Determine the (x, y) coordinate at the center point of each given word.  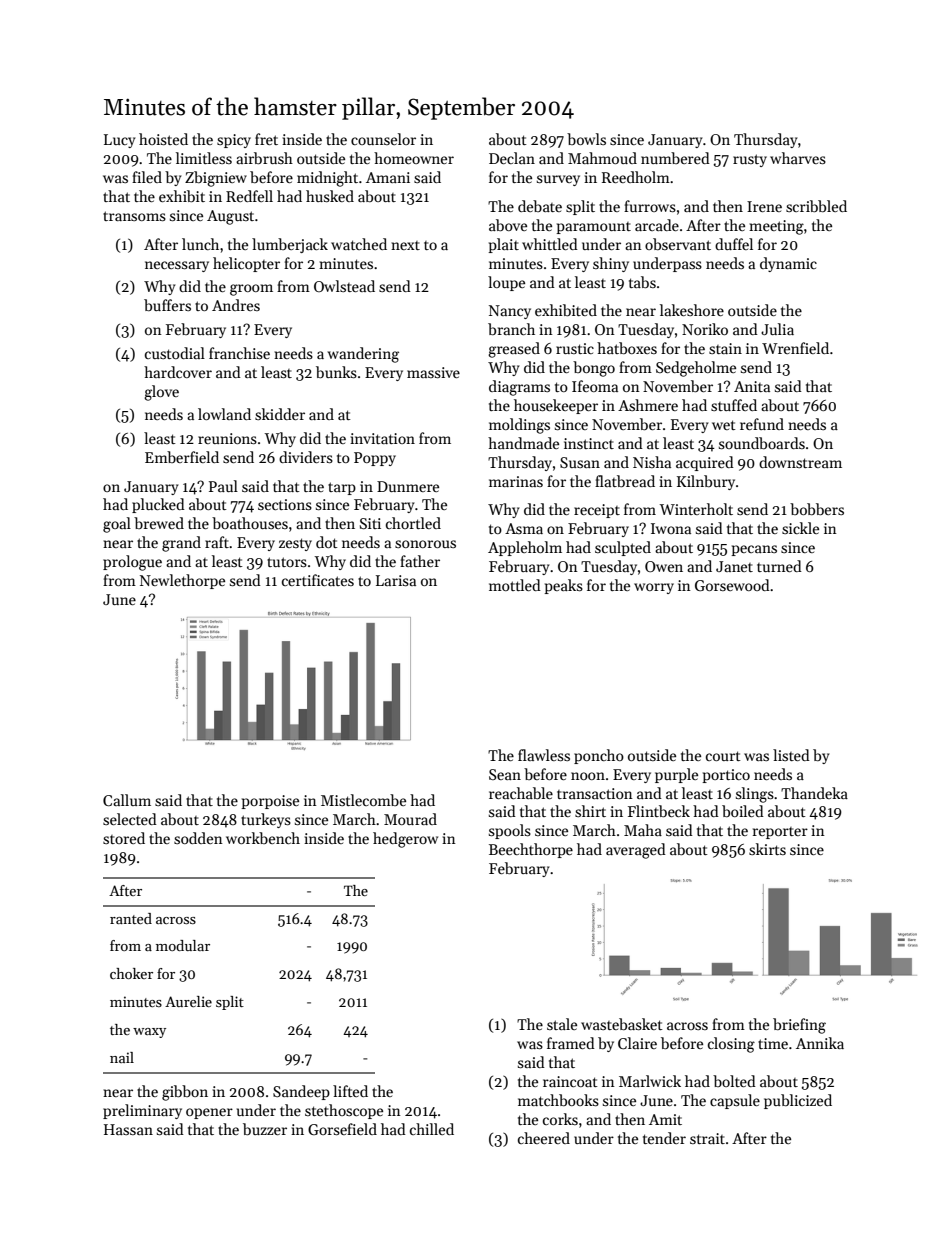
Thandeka (814, 793)
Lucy (120, 141)
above (508, 225)
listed (791, 755)
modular (183, 945)
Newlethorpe (182, 581)
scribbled (816, 206)
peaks (563, 586)
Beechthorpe (531, 850)
